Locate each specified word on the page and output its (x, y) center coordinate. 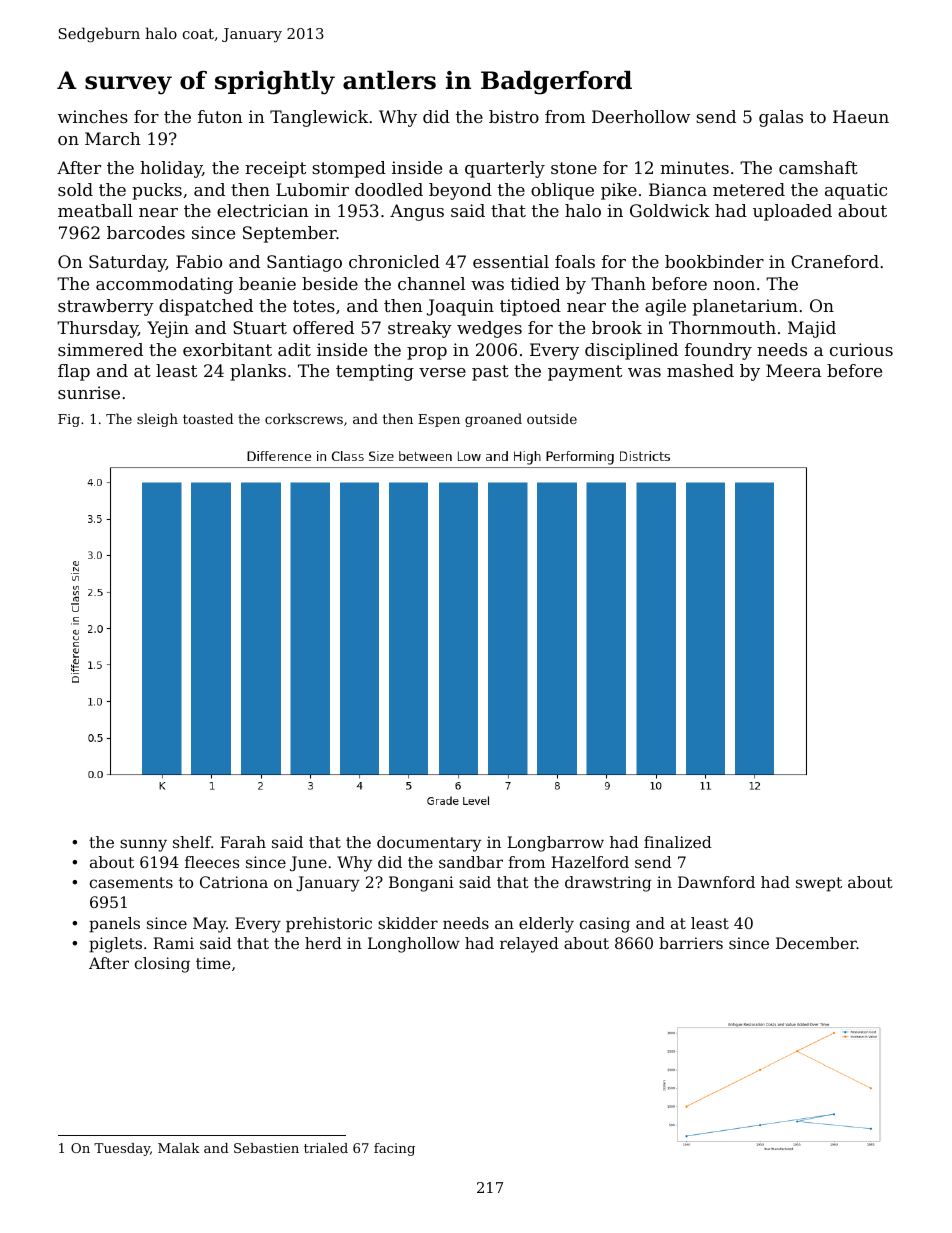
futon (220, 116)
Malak (179, 1148)
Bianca (678, 189)
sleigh (157, 420)
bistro (514, 116)
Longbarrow (555, 844)
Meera (793, 370)
